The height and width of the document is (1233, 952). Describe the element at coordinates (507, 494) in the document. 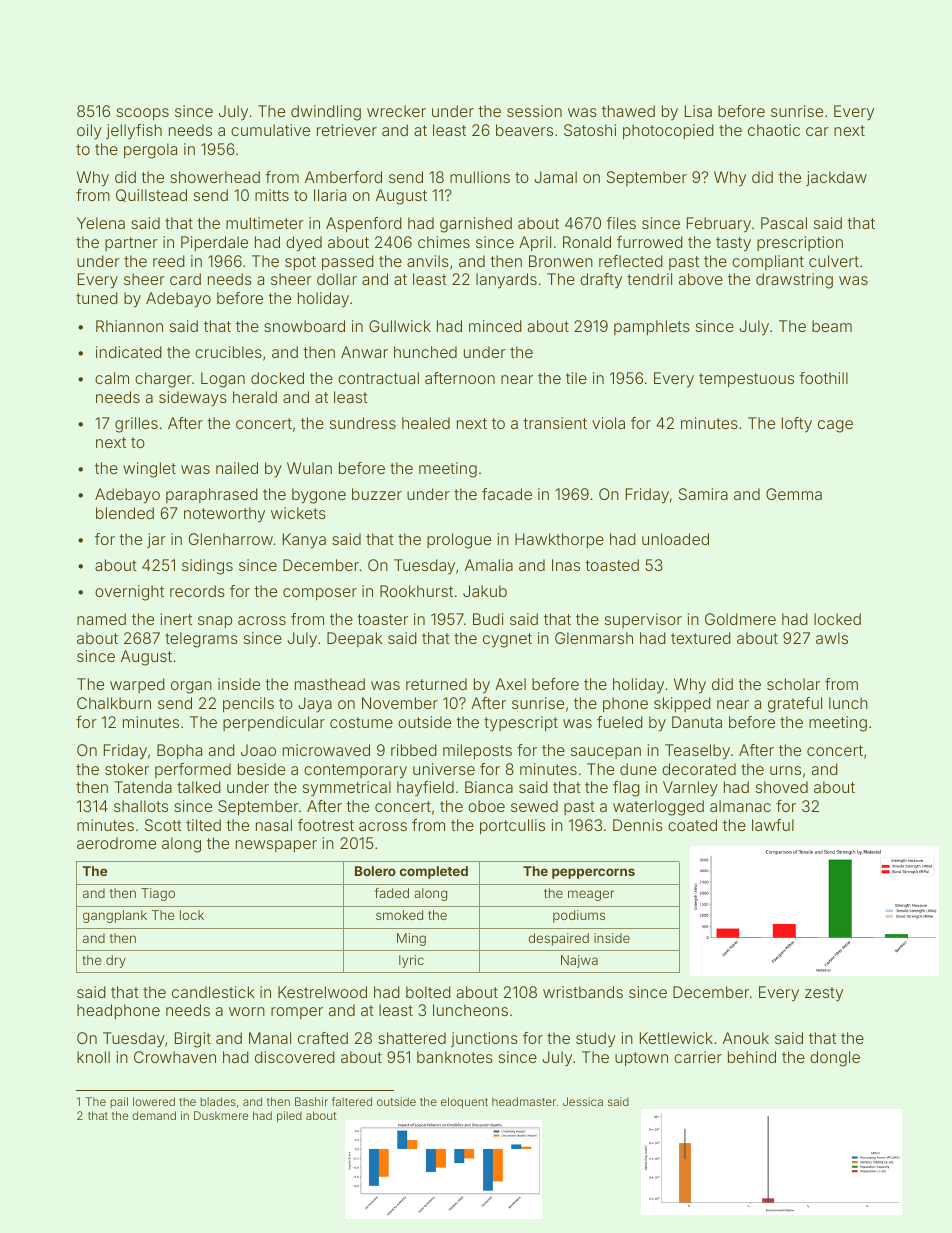

I see `facade` at that location.
